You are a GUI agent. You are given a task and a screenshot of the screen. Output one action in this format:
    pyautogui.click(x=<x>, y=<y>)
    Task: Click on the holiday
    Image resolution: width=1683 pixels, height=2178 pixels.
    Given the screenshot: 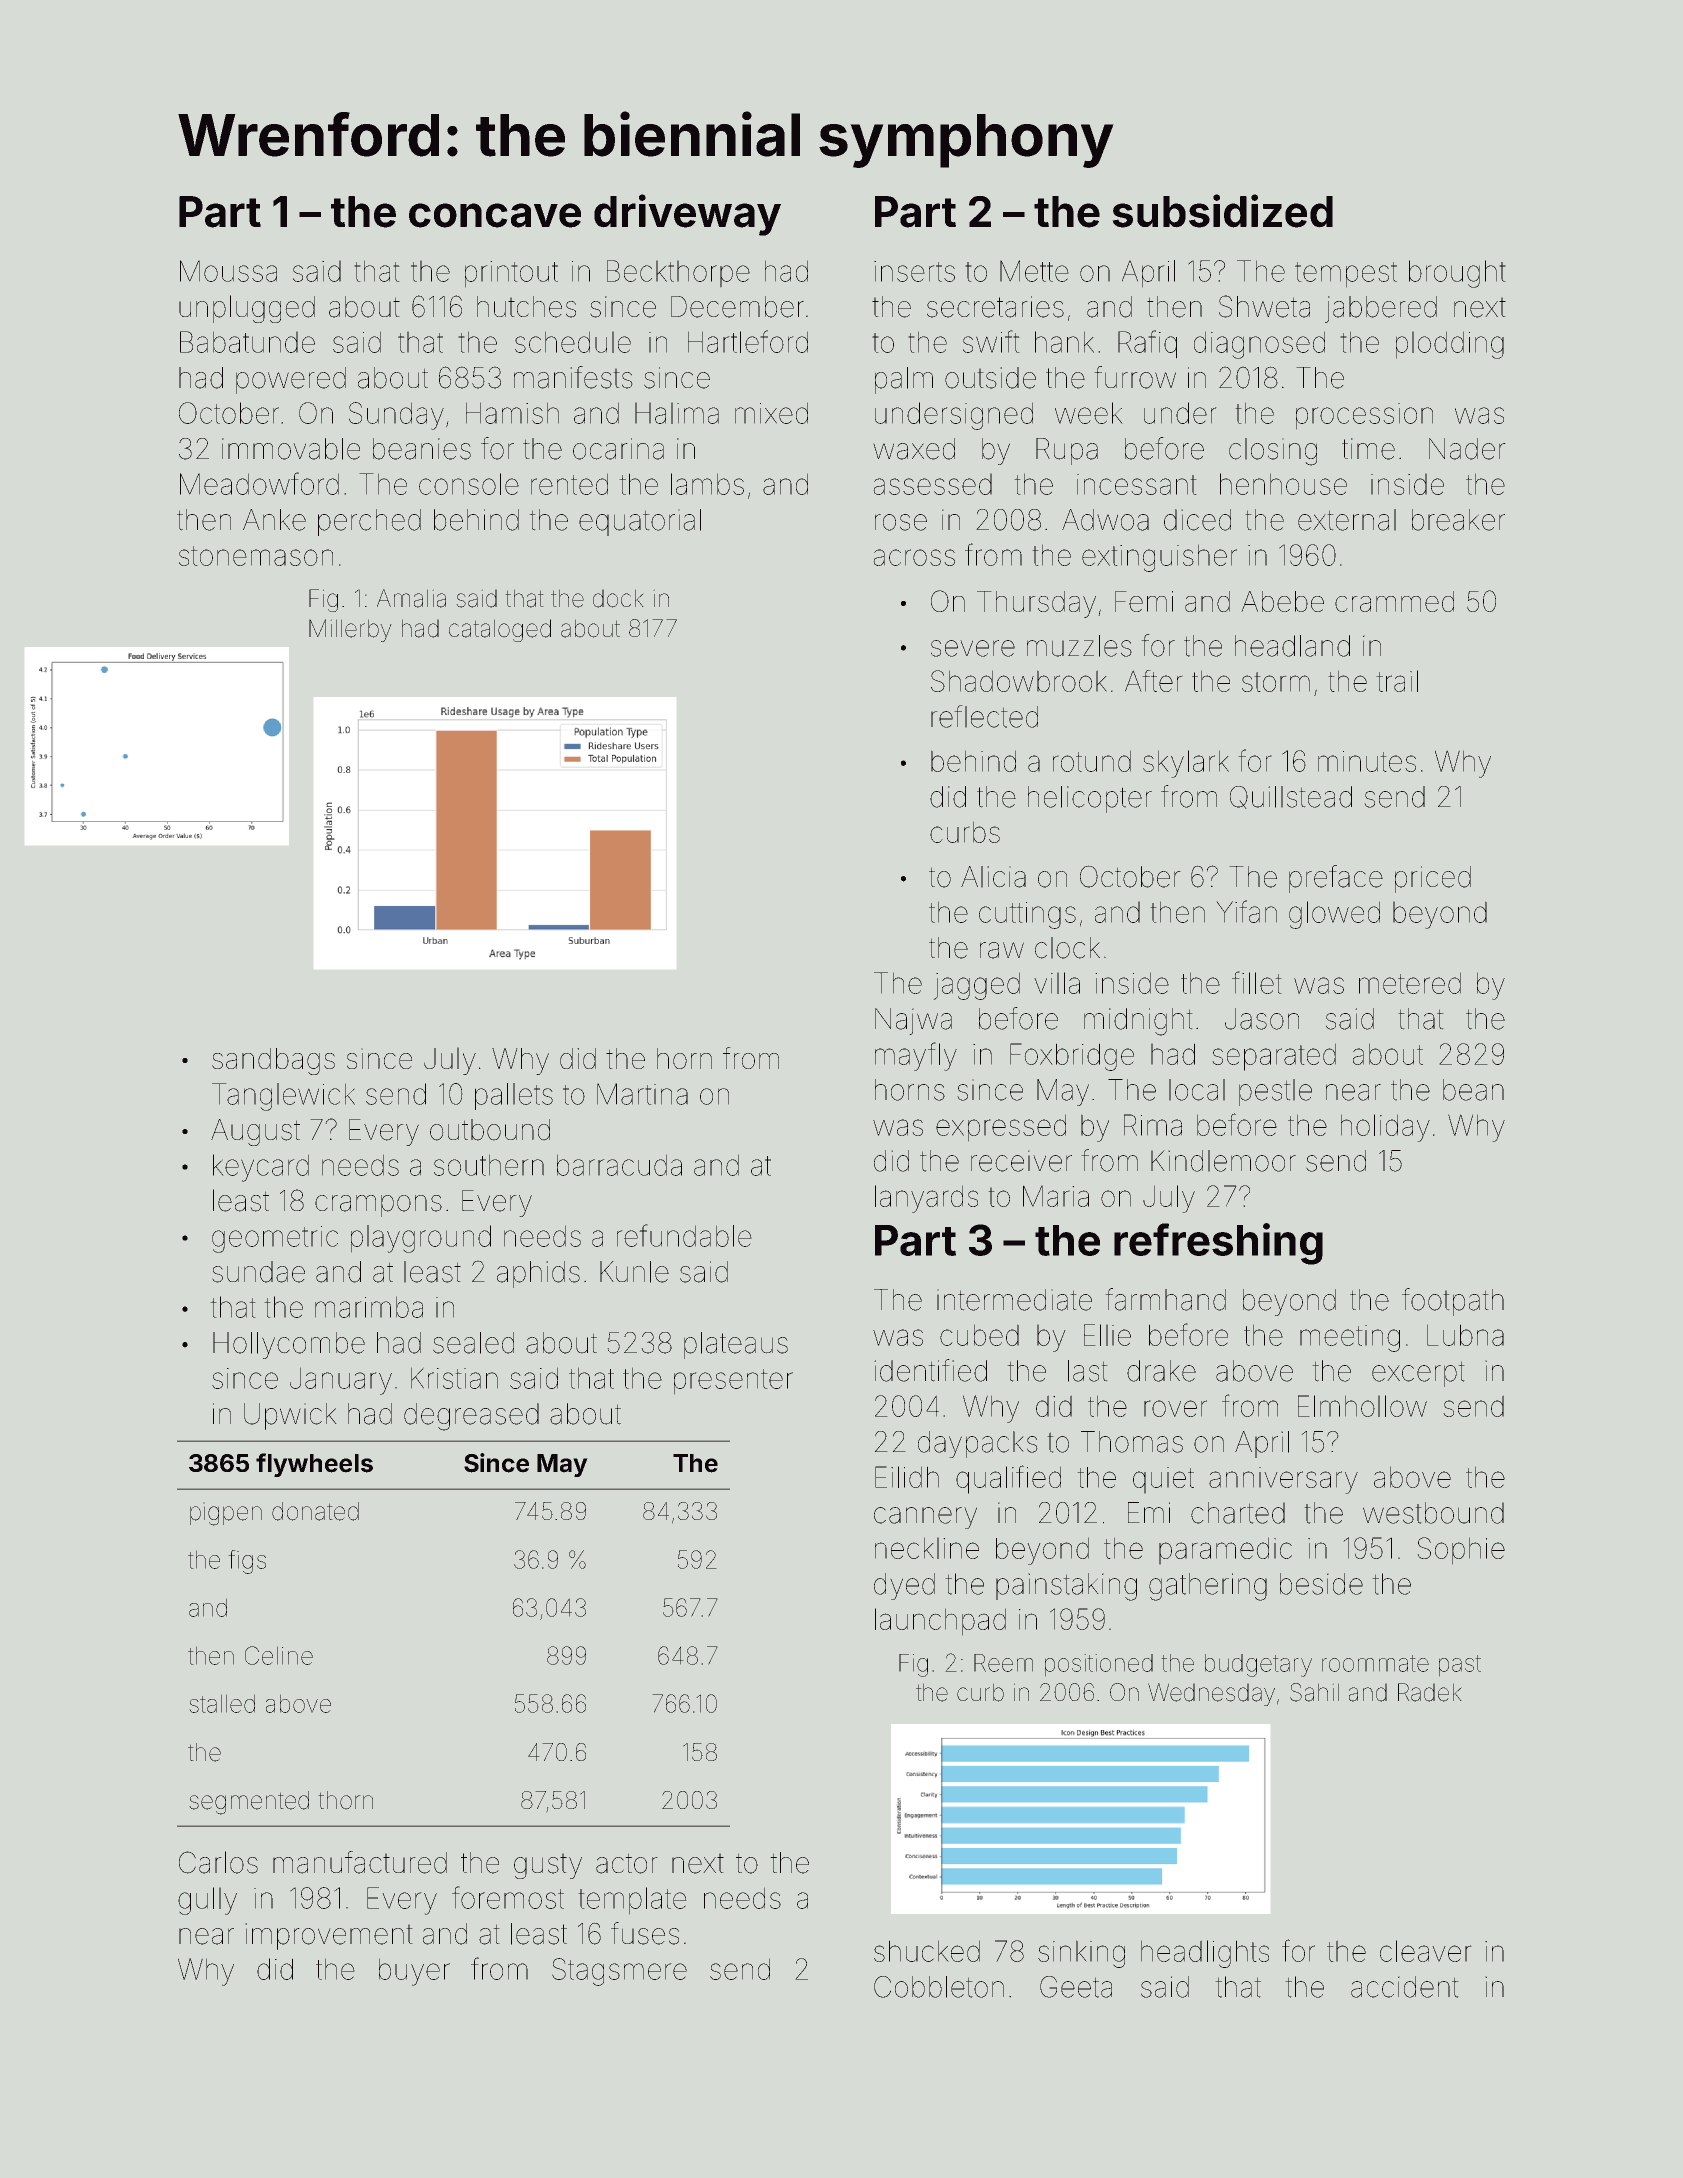 What is the action you would take?
    pyautogui.click(x=1385, y=1128)
